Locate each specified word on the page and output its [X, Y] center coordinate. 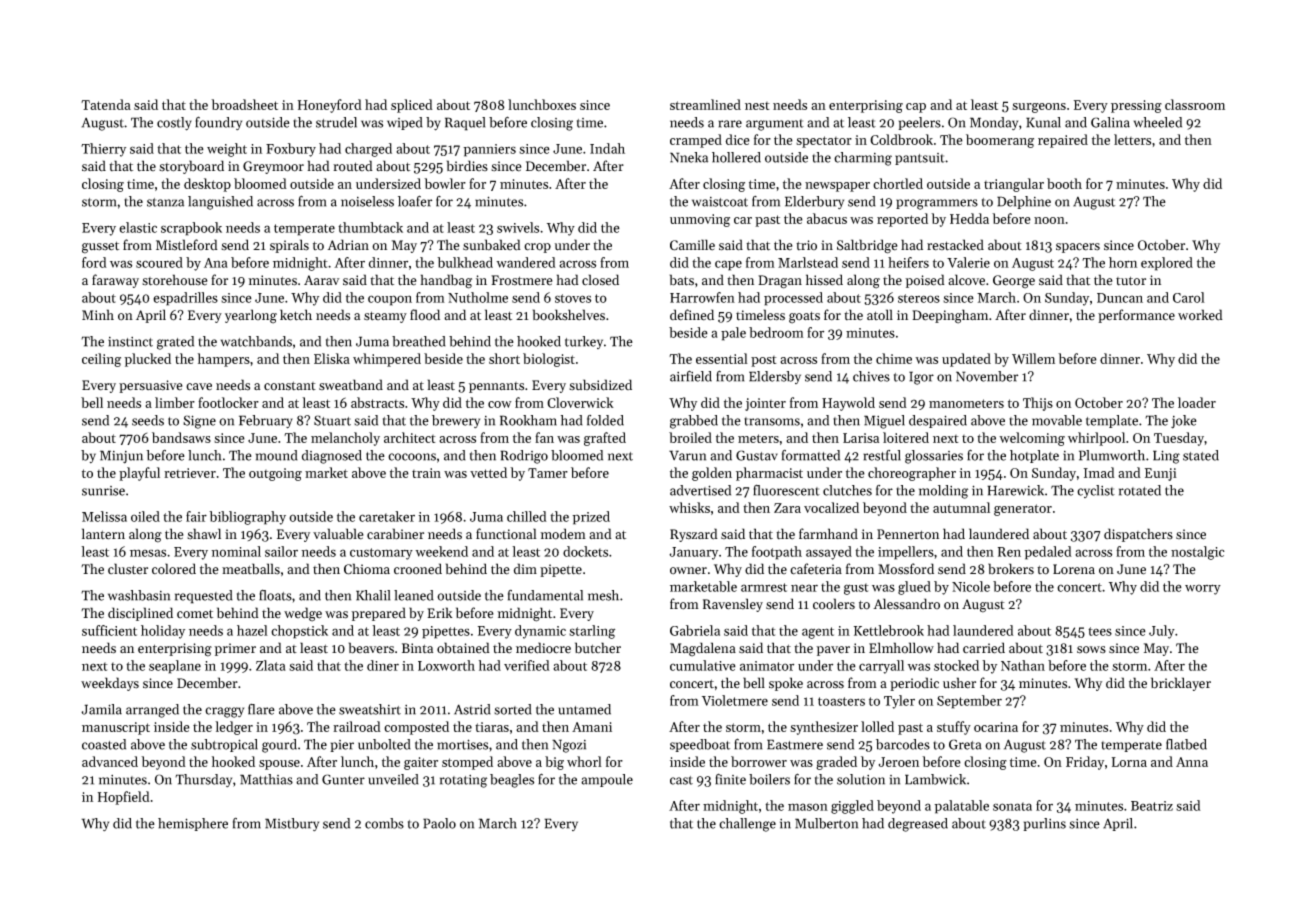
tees [1100, 631]
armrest [764, 587]
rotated [1140, 490]
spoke [786, 684]
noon [1049, 220]
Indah [607, 148]
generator [1023, 510]
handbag [446, 281]
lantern [103, 534]
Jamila [101, 709]
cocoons [412, 457]
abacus [827, 218]
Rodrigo [524, 457]
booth [1064, 183]
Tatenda [106, 104]
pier [342, 746]
